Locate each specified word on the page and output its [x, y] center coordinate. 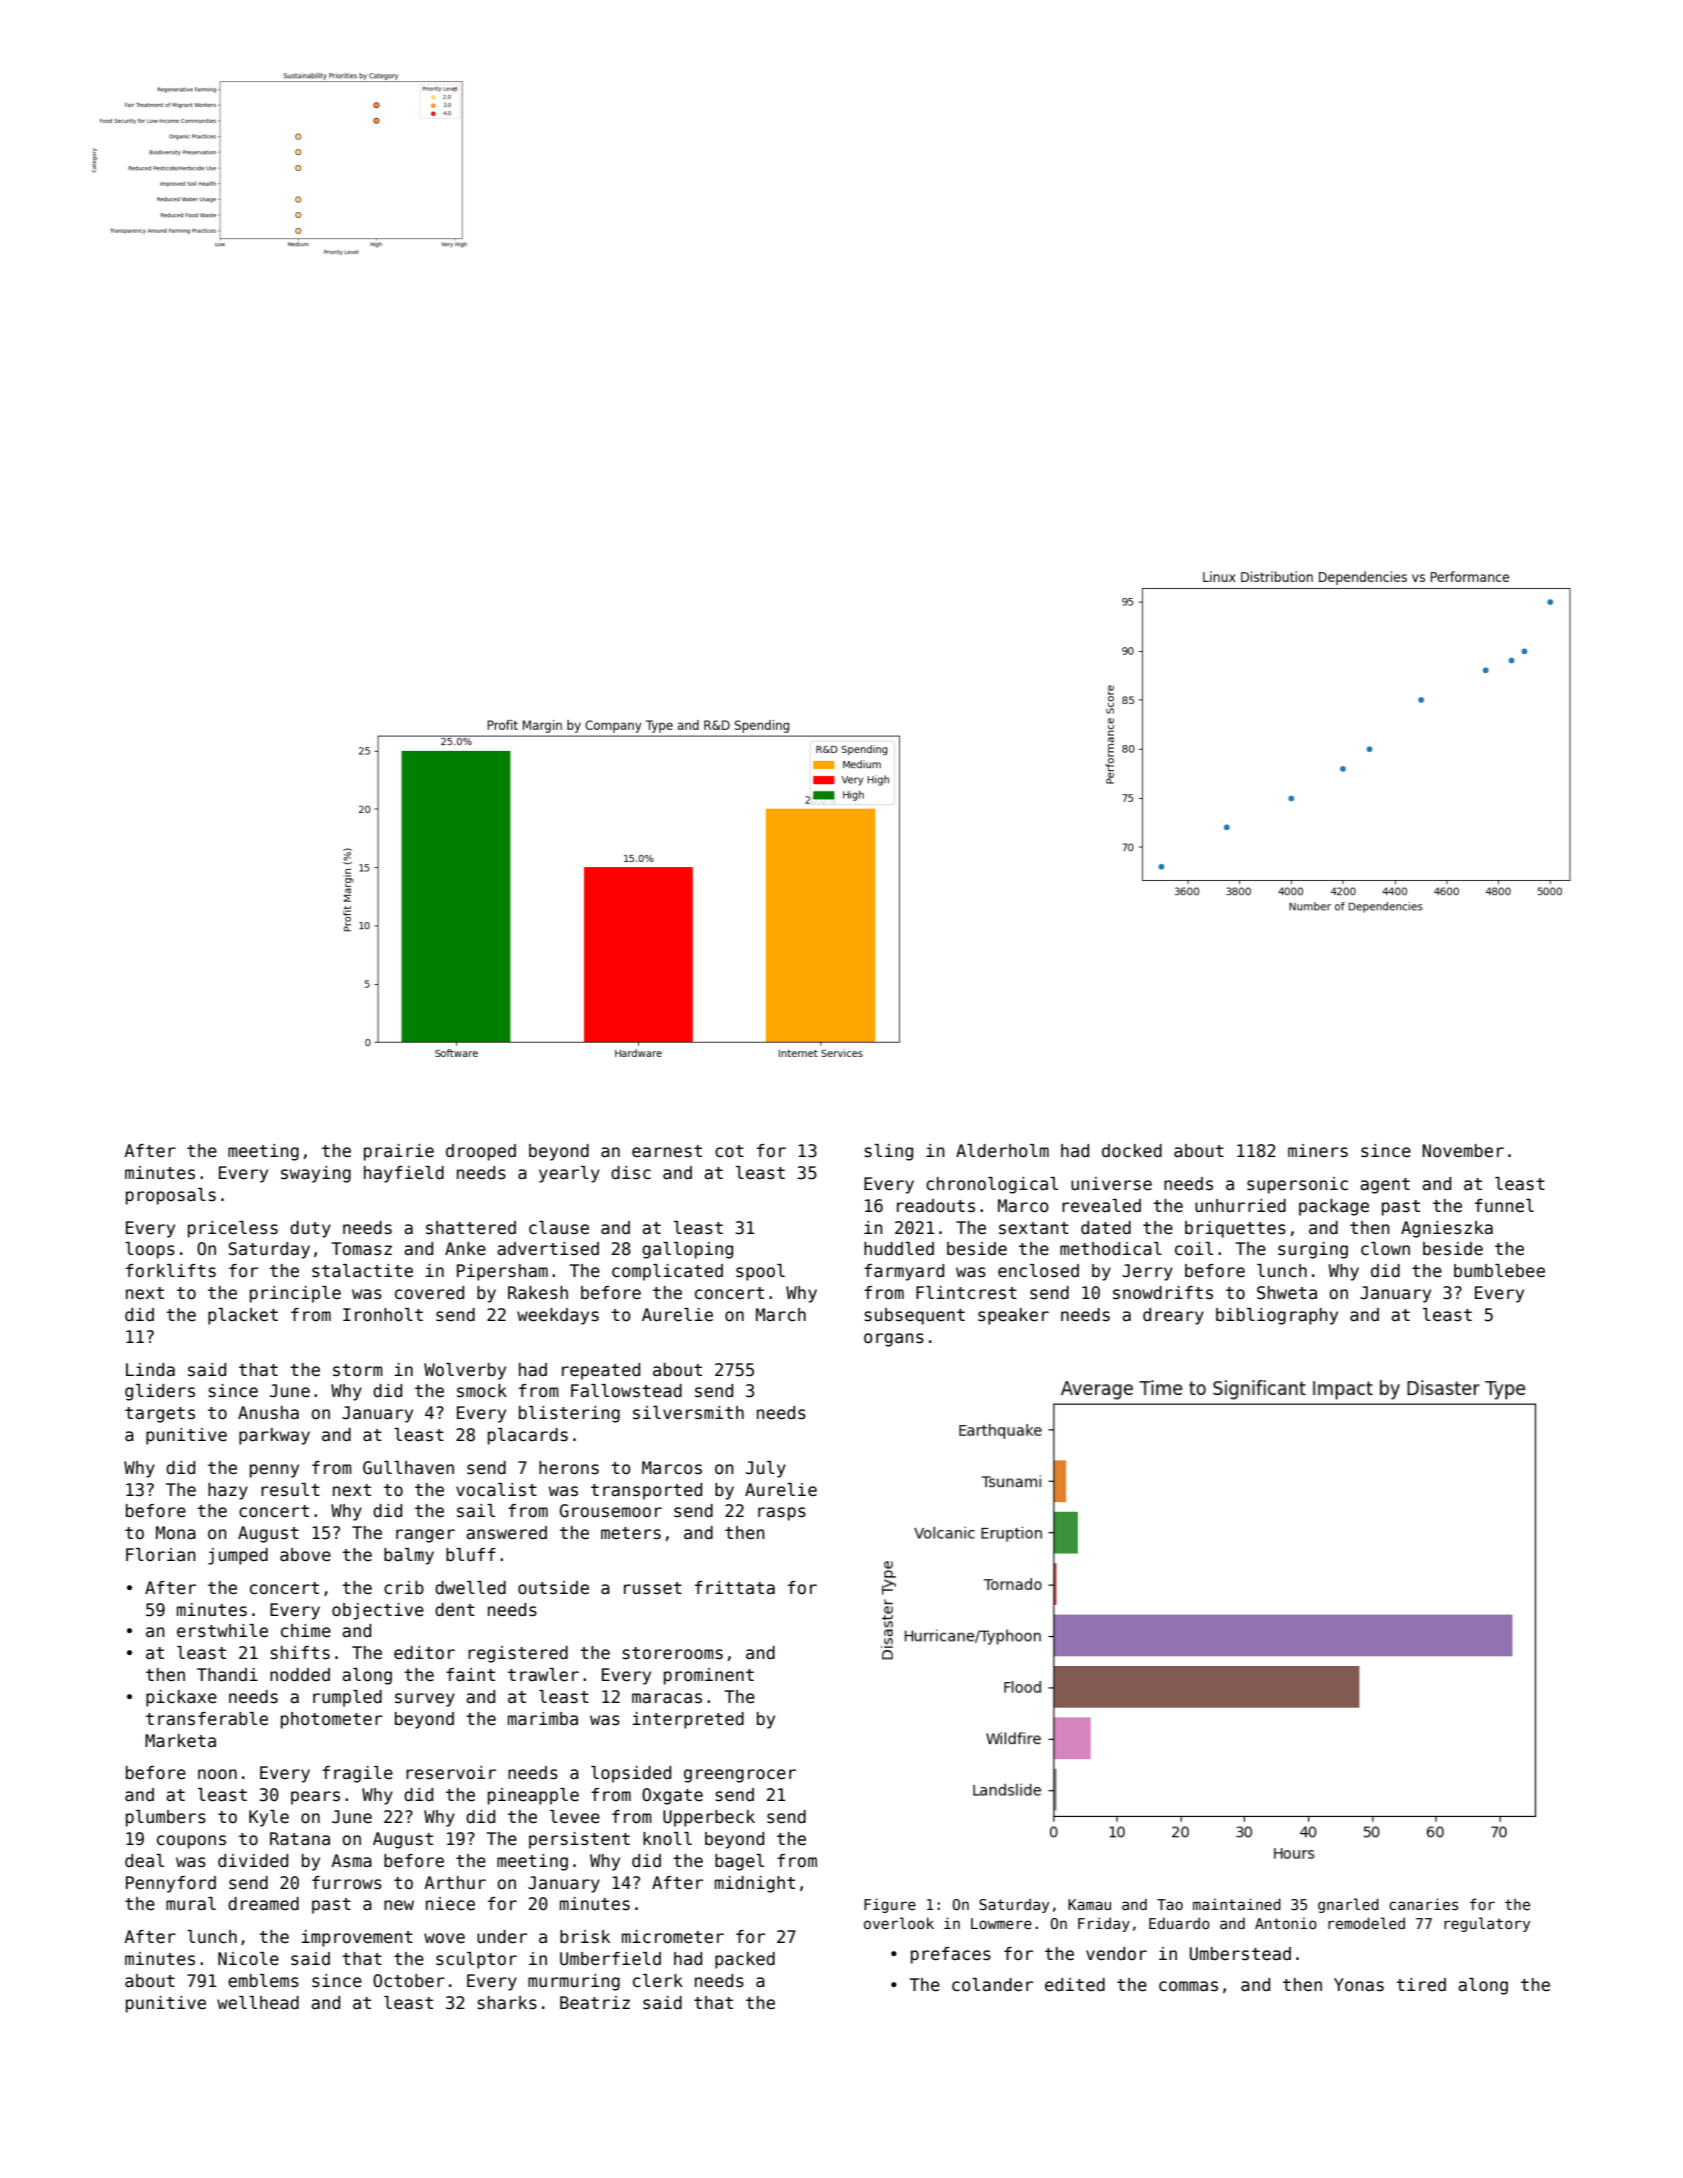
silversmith [688, 1413]
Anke [465, 1249]
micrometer [673, 1937]
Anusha [268, 1413]
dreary [1173, 1316]
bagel [739, 1862]
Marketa [180, 1741]
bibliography [1277, 1316]
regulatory [1487, 1924]
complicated [667, 1272]
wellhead [258, 2003]
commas [1188, 1986]
